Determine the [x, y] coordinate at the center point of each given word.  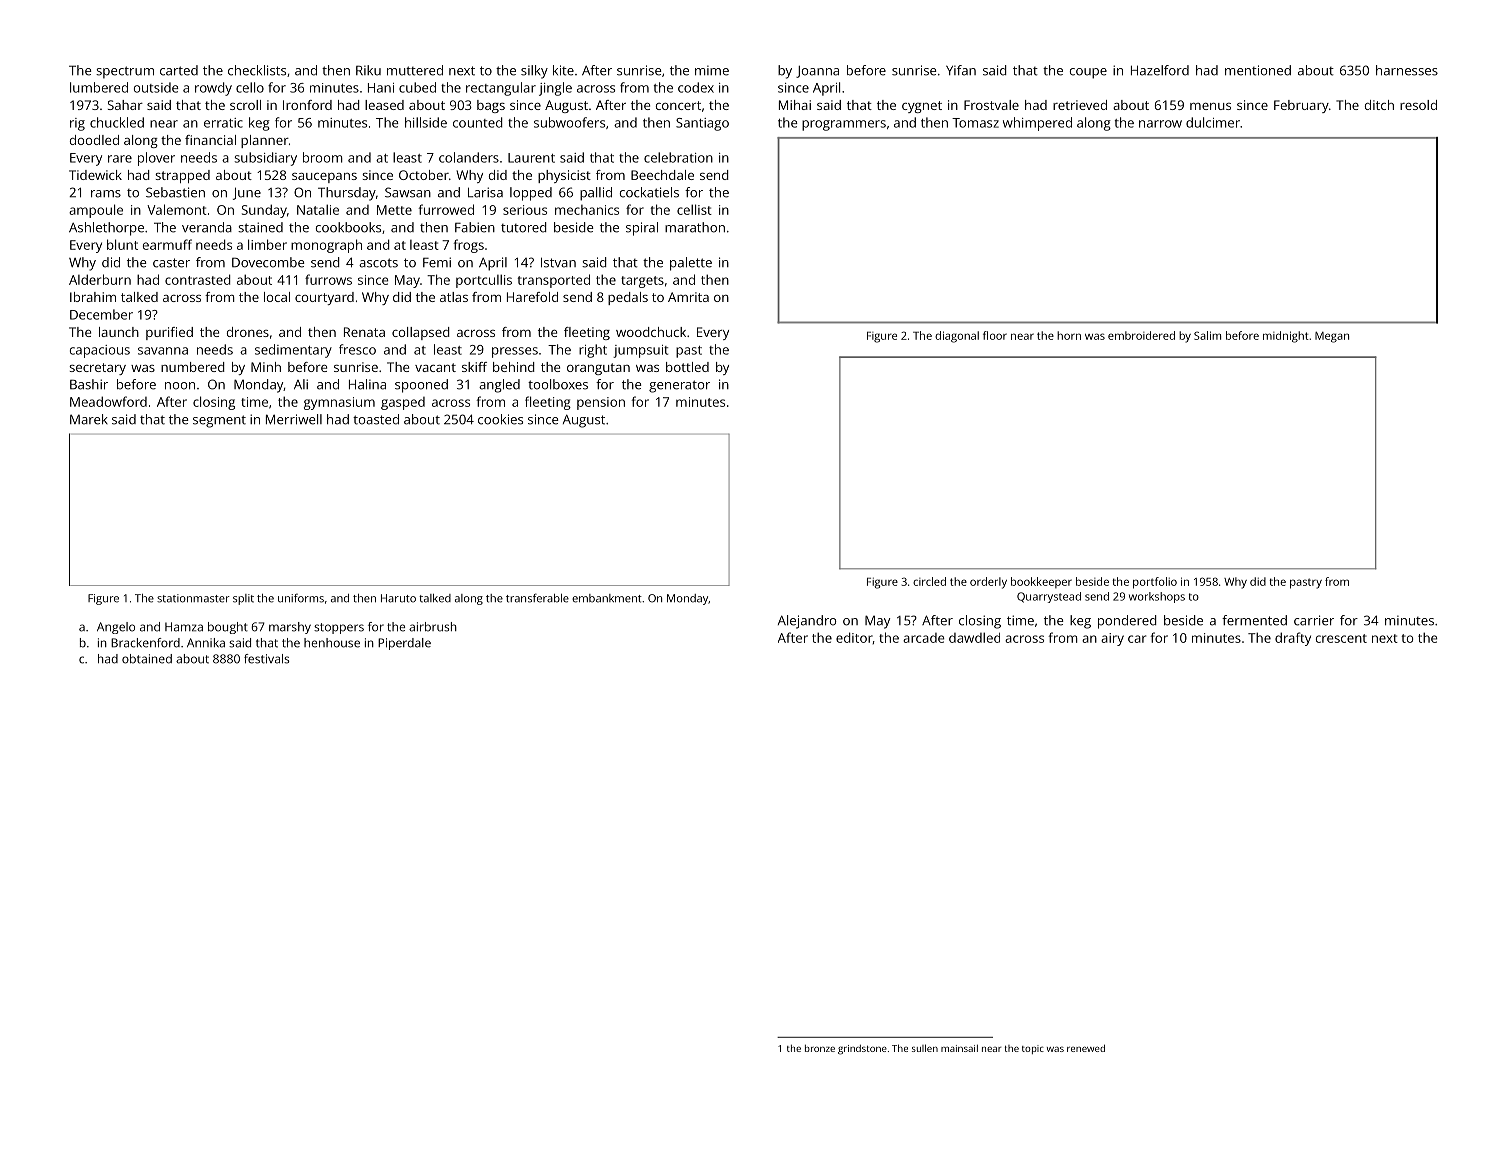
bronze [820, 1048]
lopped [531, 194]
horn [1069, 335]
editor [854, 637]
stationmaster [193, 598]
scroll [245, 105]
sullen [925, 1048]
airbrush [433, 627]
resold [1418, 105]
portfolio [1155, 583]
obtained [147, 659]
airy [1112, 639]
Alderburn [100, 279]
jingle [555, 89]
